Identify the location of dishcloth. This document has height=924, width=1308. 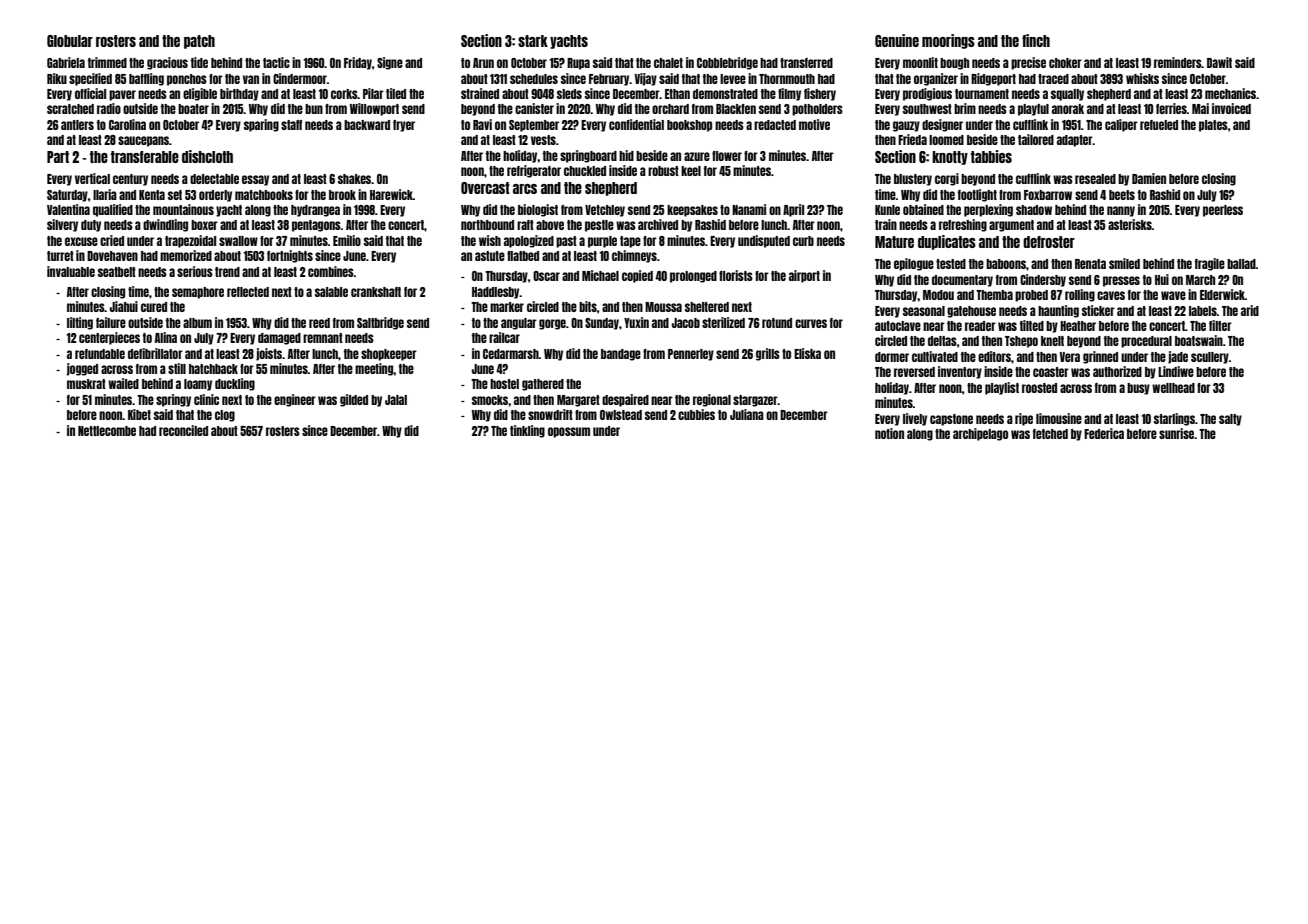
(207, 156).
